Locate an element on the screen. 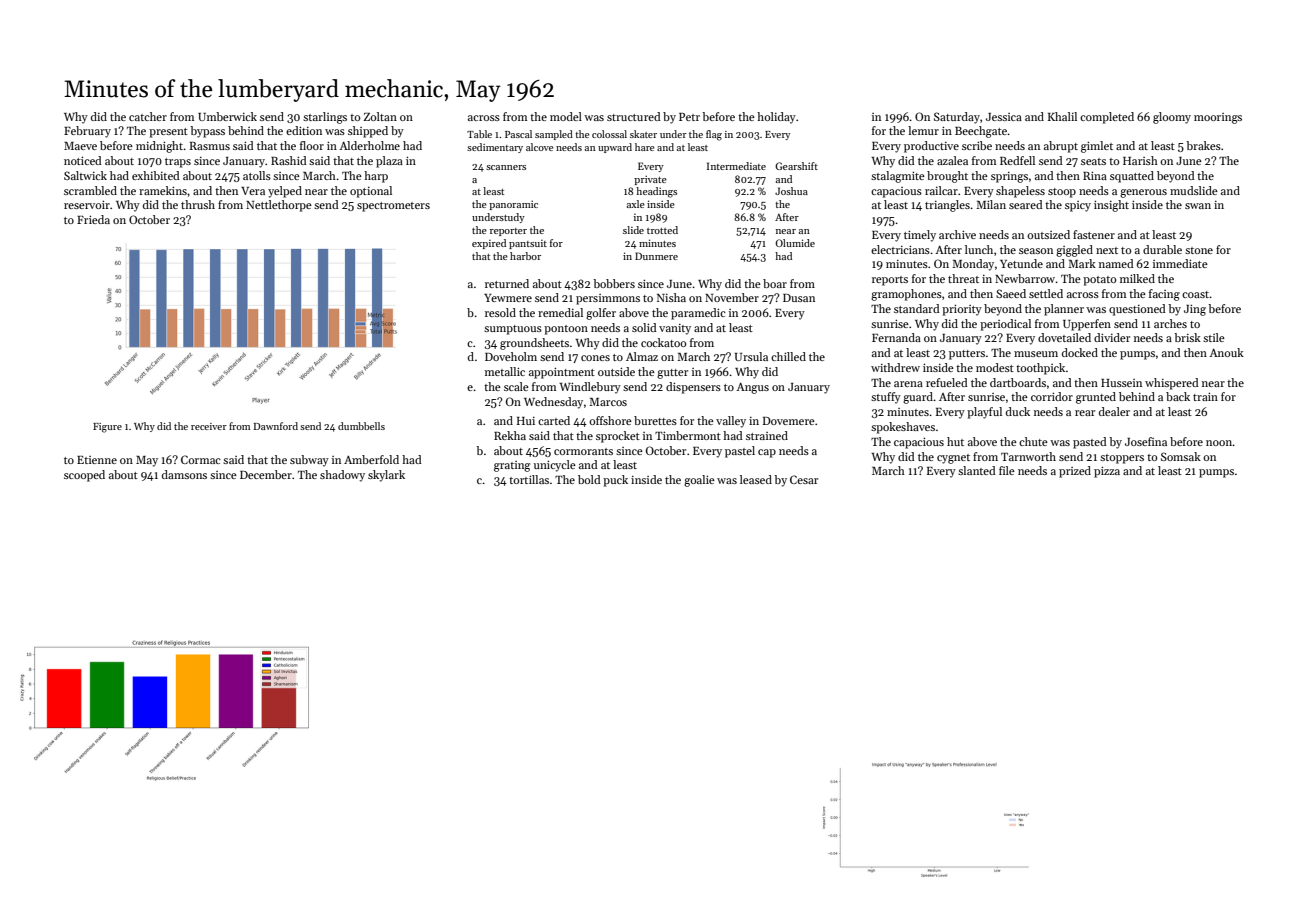 The height and width of the screenshot is (924, 1308). springs is located at coordinates (1009, 177).
